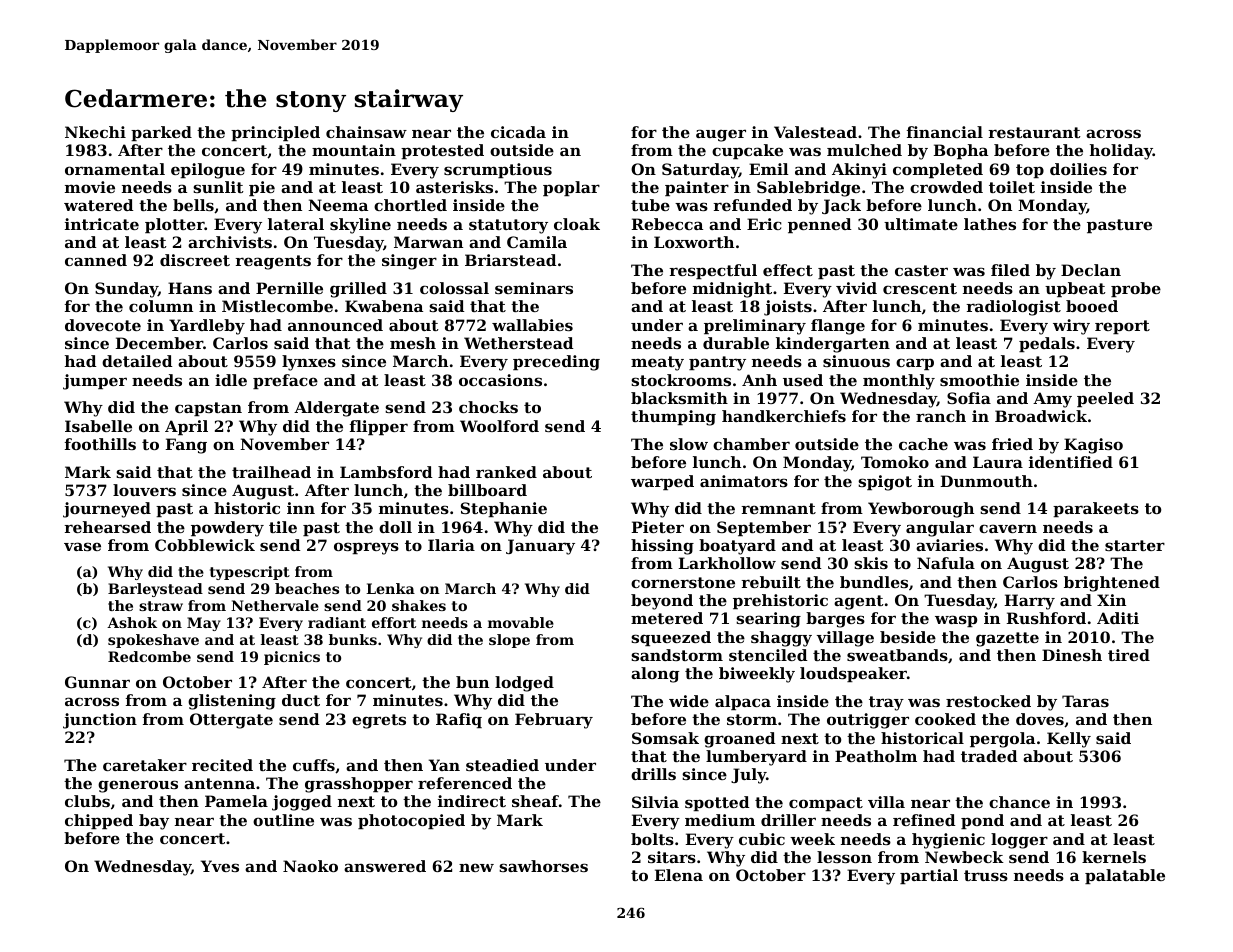 The height and width of the screenshot is (952, 1233). Describe the element at coordinates (856, 361) in the screenshot. I see `sinuous` at that location.
